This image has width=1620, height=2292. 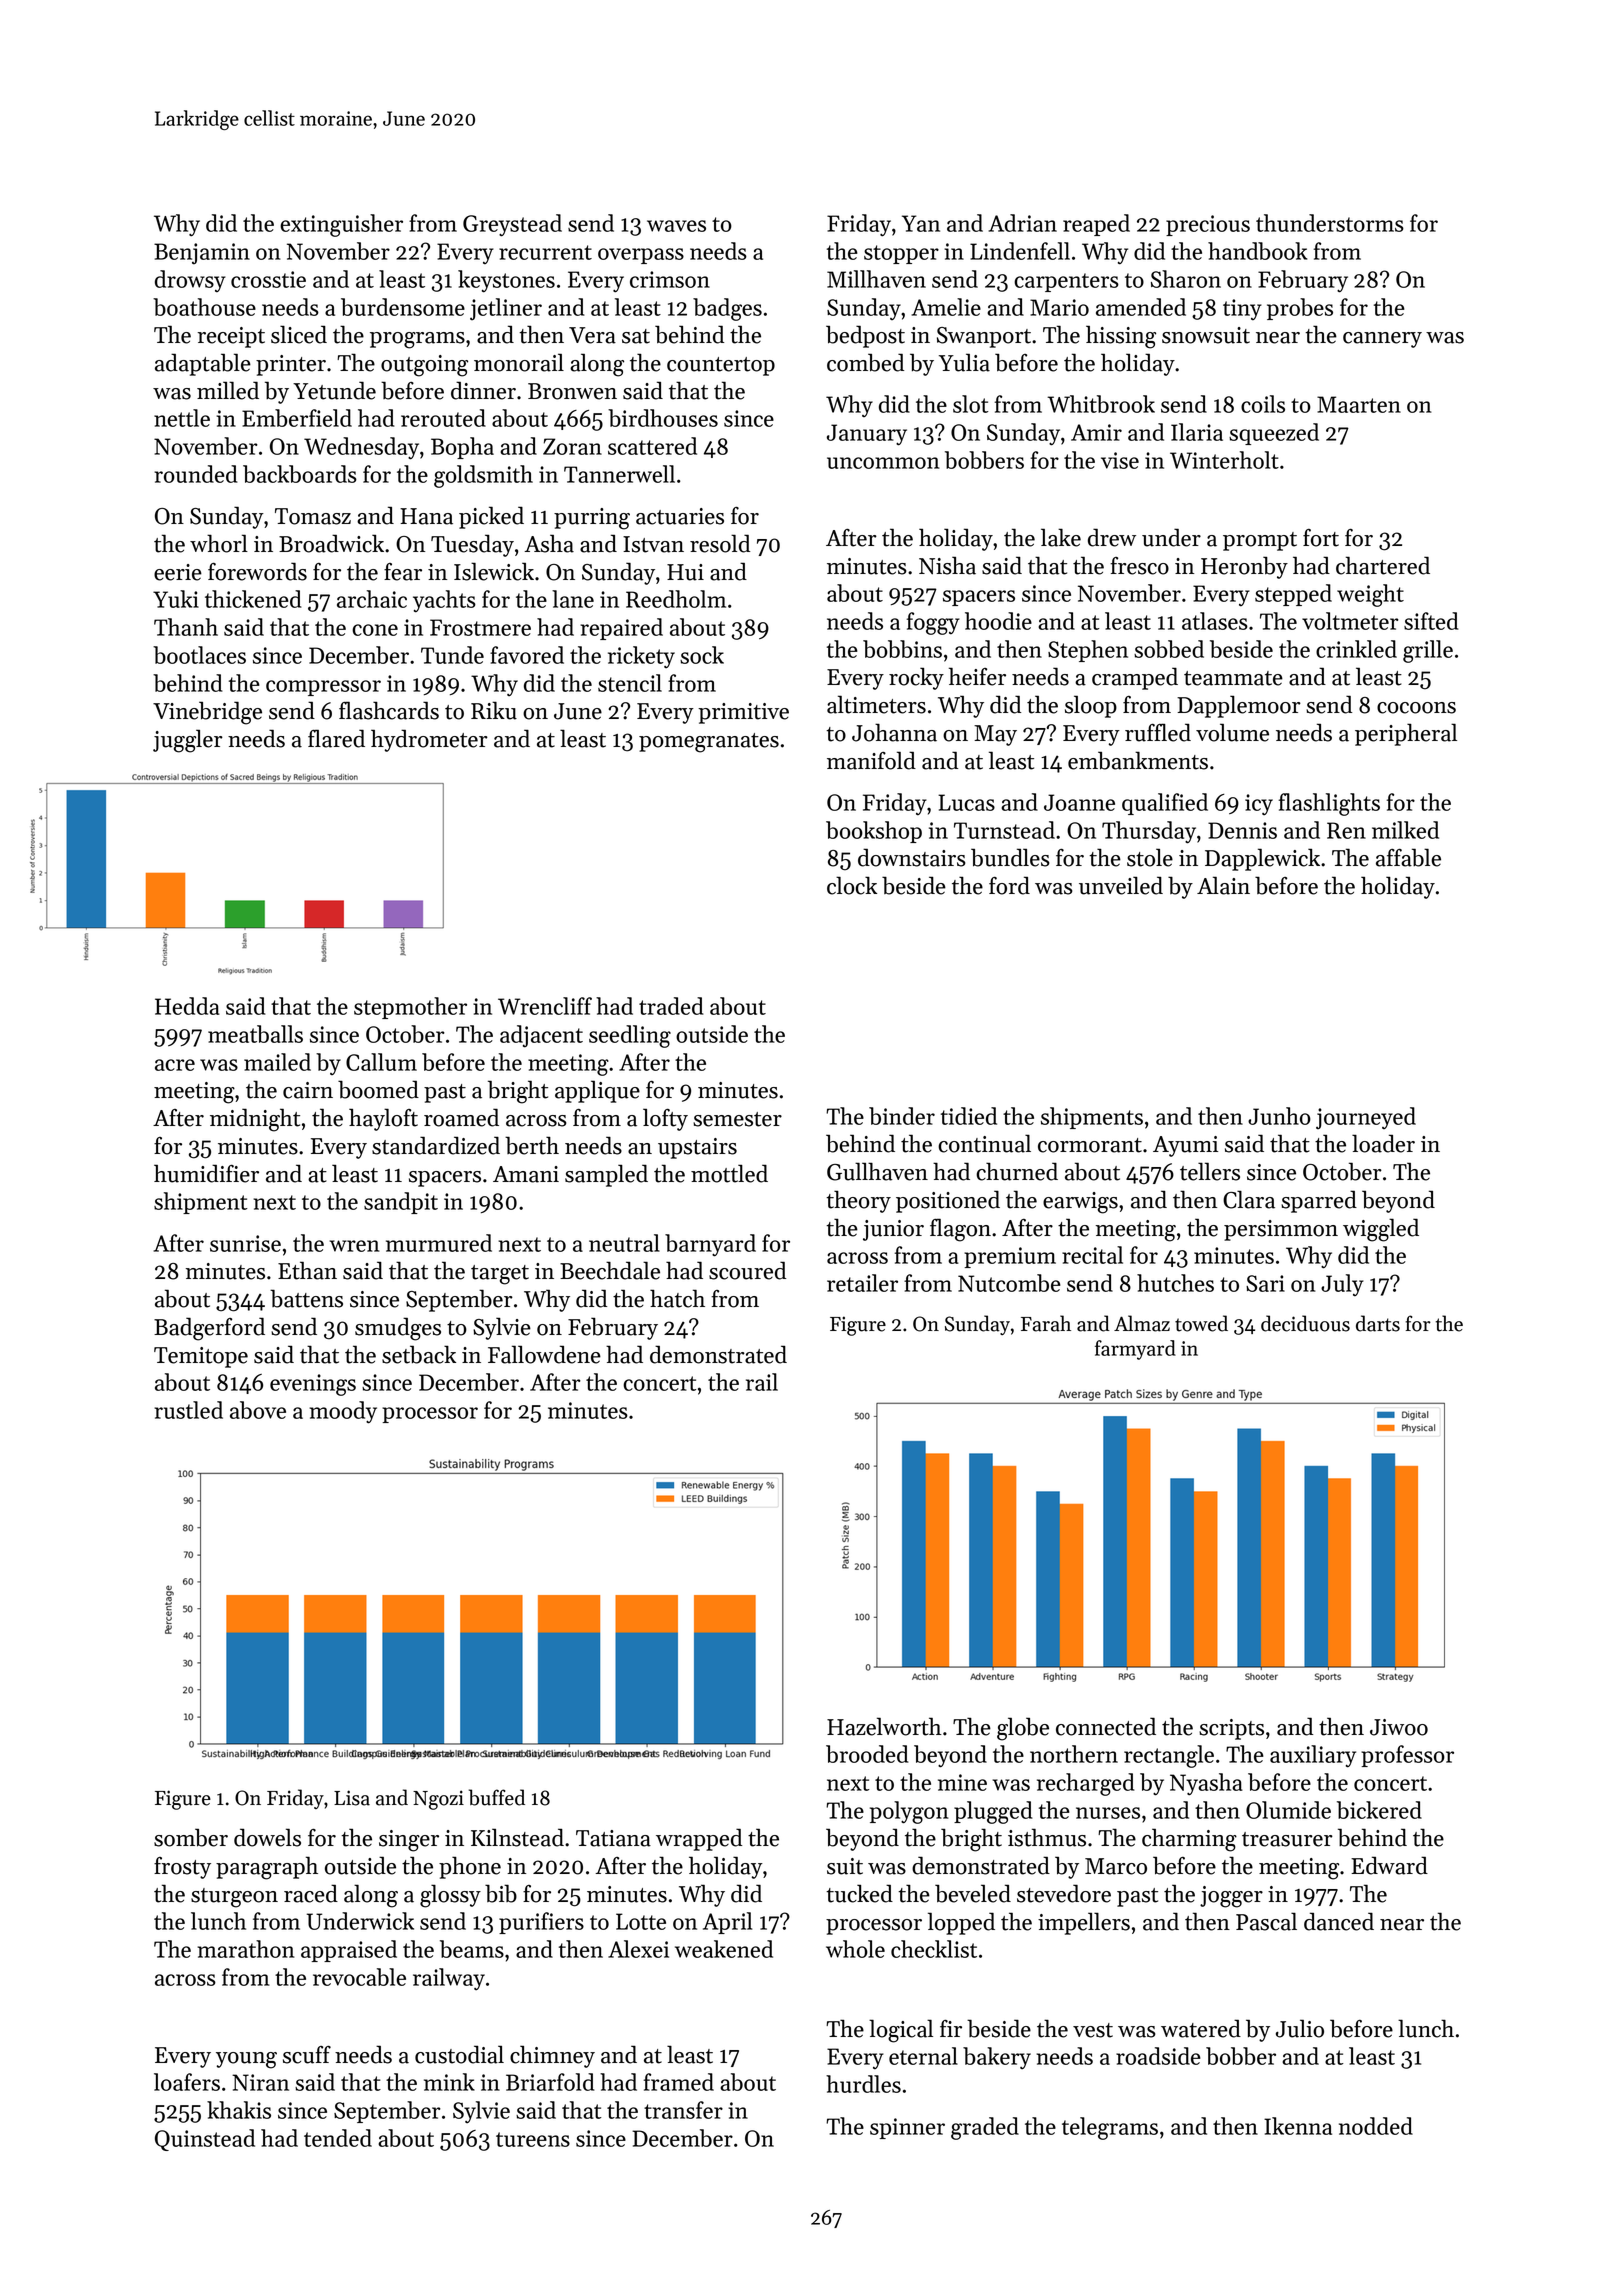 I want to click on target, so click(x=500, y=1275).
